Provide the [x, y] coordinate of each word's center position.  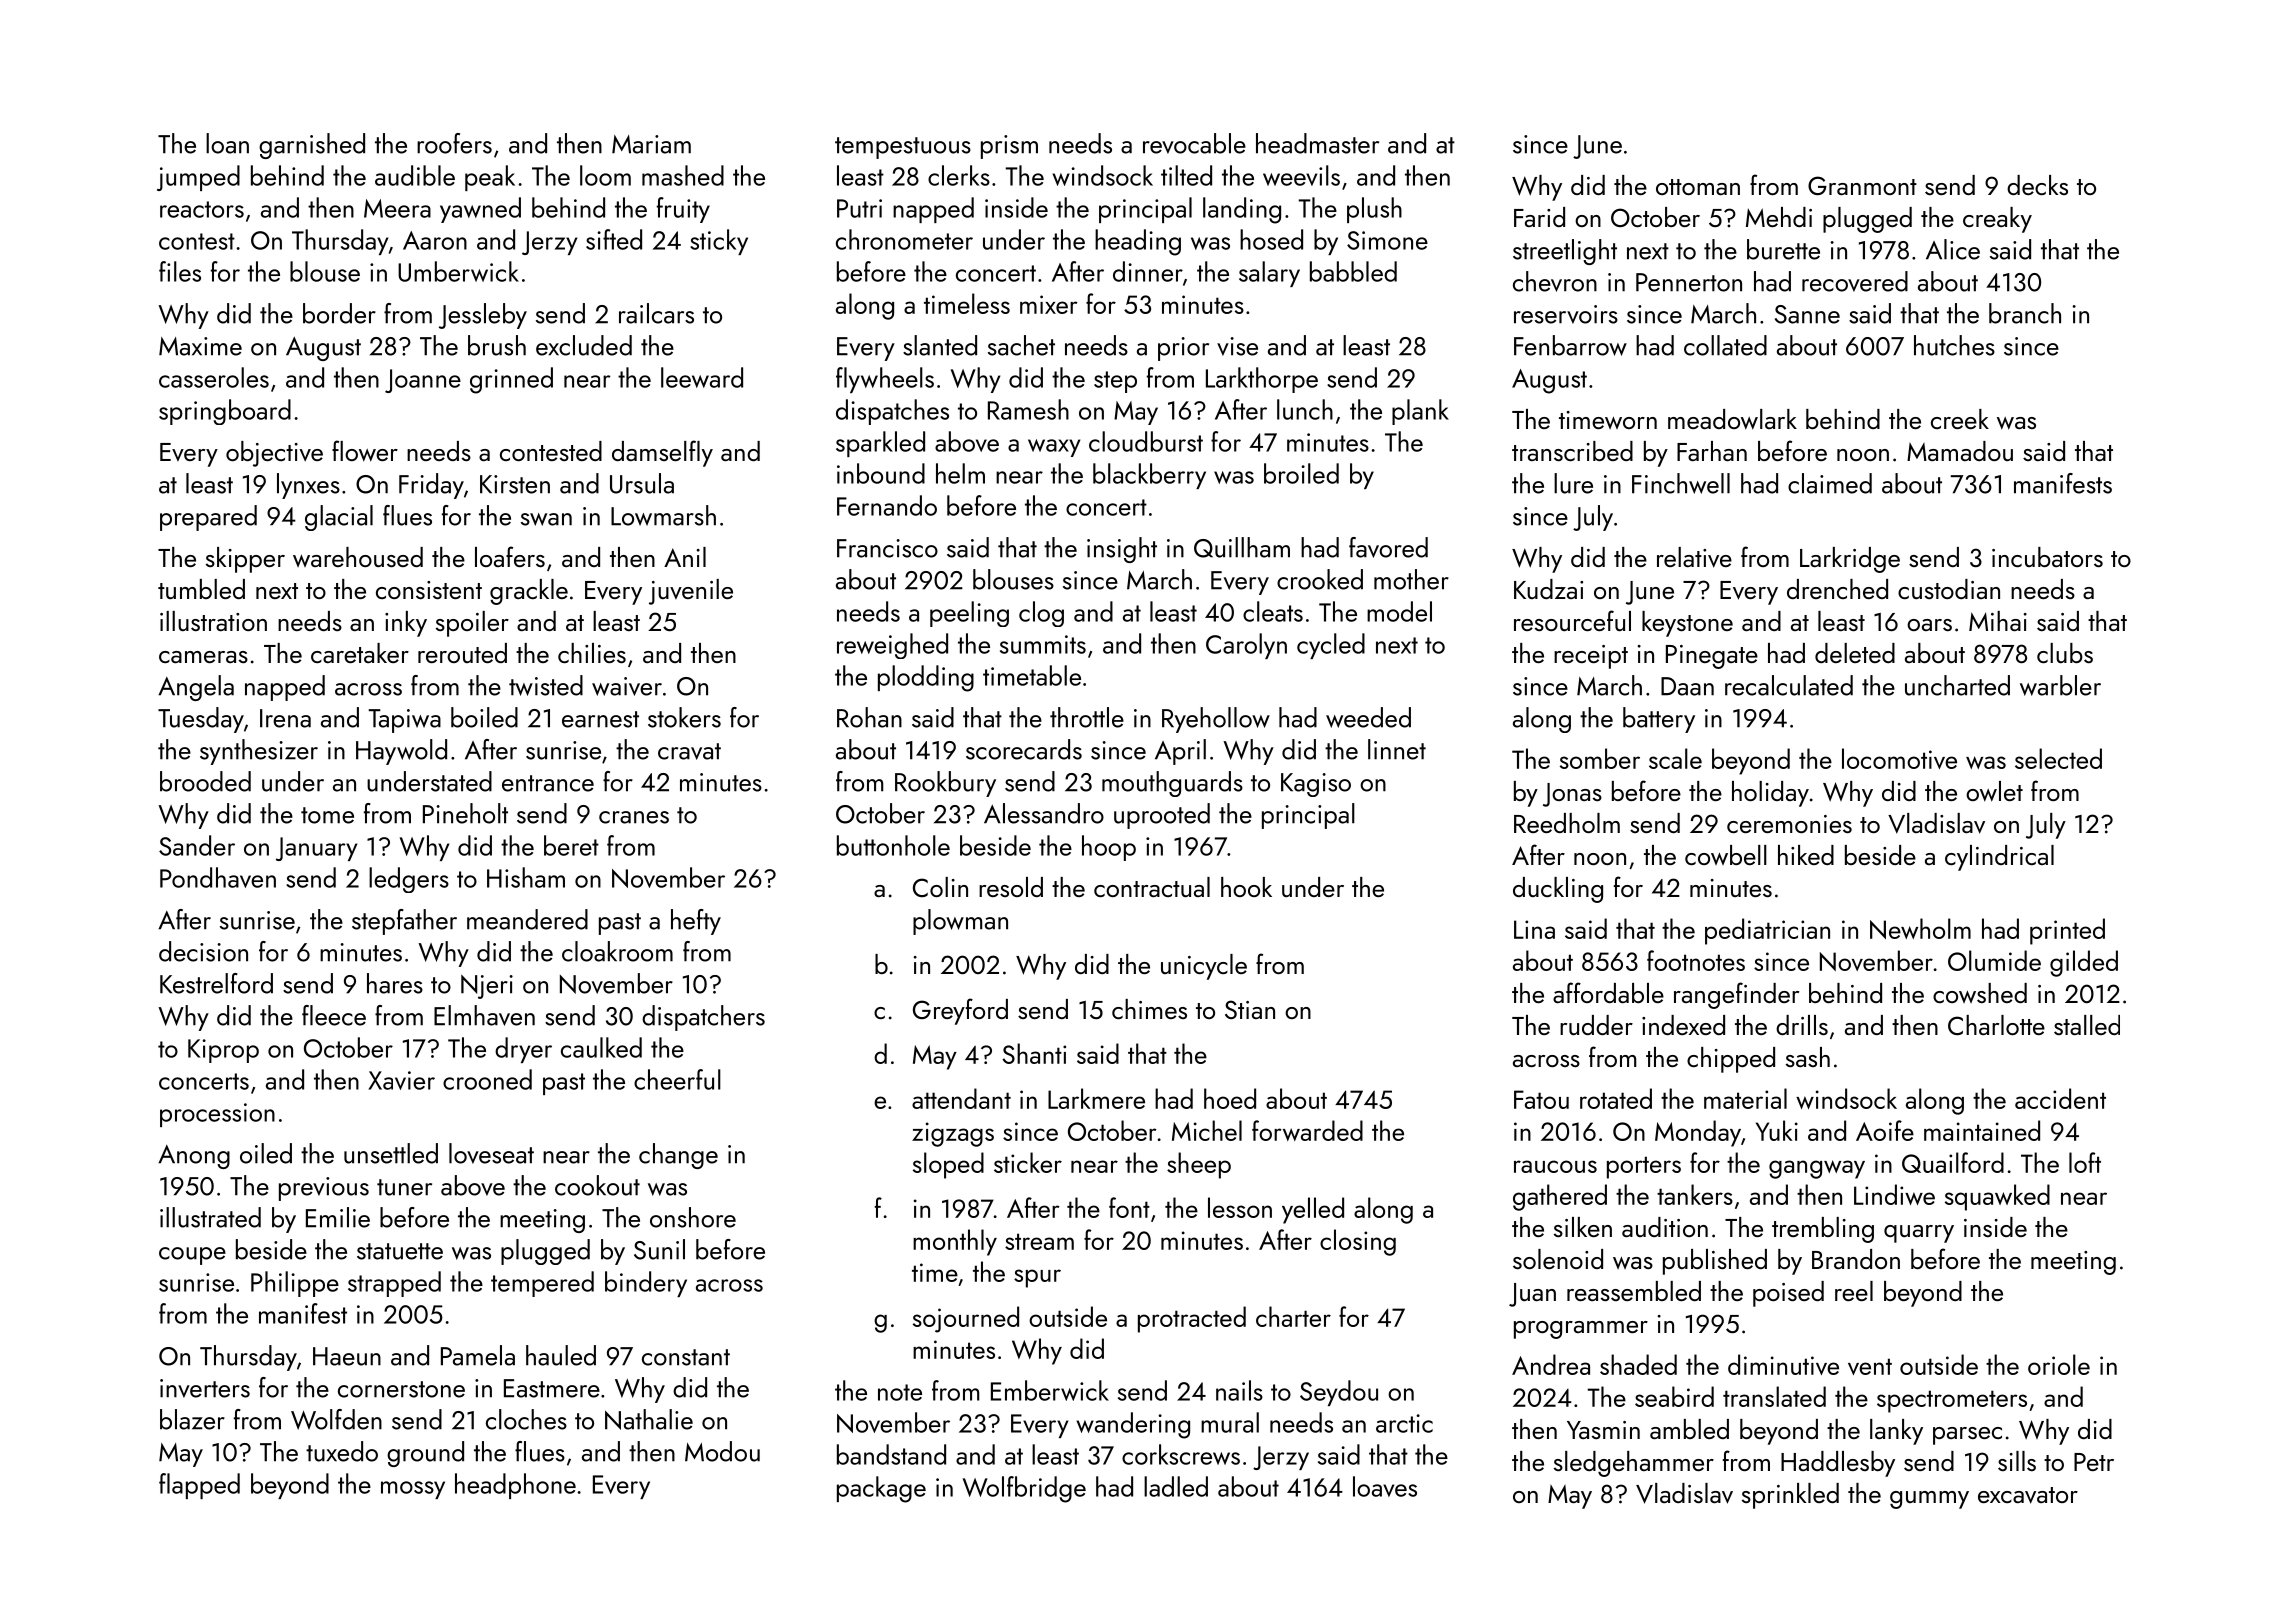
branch [2025, 313]
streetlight [1565, 252]
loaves [1385, 1486]
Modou [722, 1451]
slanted [940, 345]
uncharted [1957, 685]
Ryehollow [1216, 720]
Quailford [1953, 1162]
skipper [245, 560]
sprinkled [1790, 1496]
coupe [192, 1256]
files [180, 271]
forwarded [1307, 1130]
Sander [197, 845]
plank [1420, 412]
